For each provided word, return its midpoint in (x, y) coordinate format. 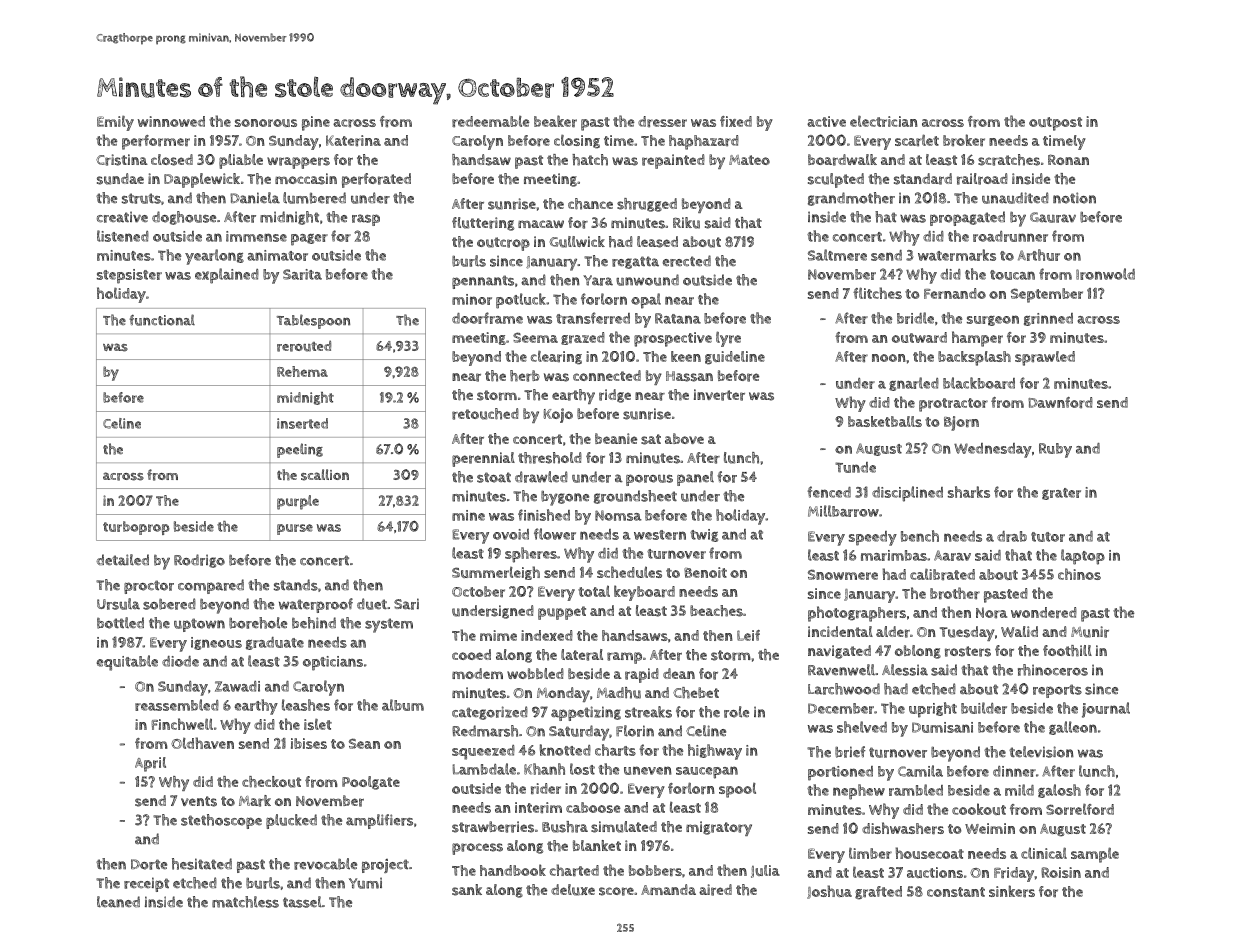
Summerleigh (496, 573)
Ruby (1055, 450)
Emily (115, 123)
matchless (245, 902)
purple (298, 502)
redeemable (490, 122)
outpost (1055, 124)
